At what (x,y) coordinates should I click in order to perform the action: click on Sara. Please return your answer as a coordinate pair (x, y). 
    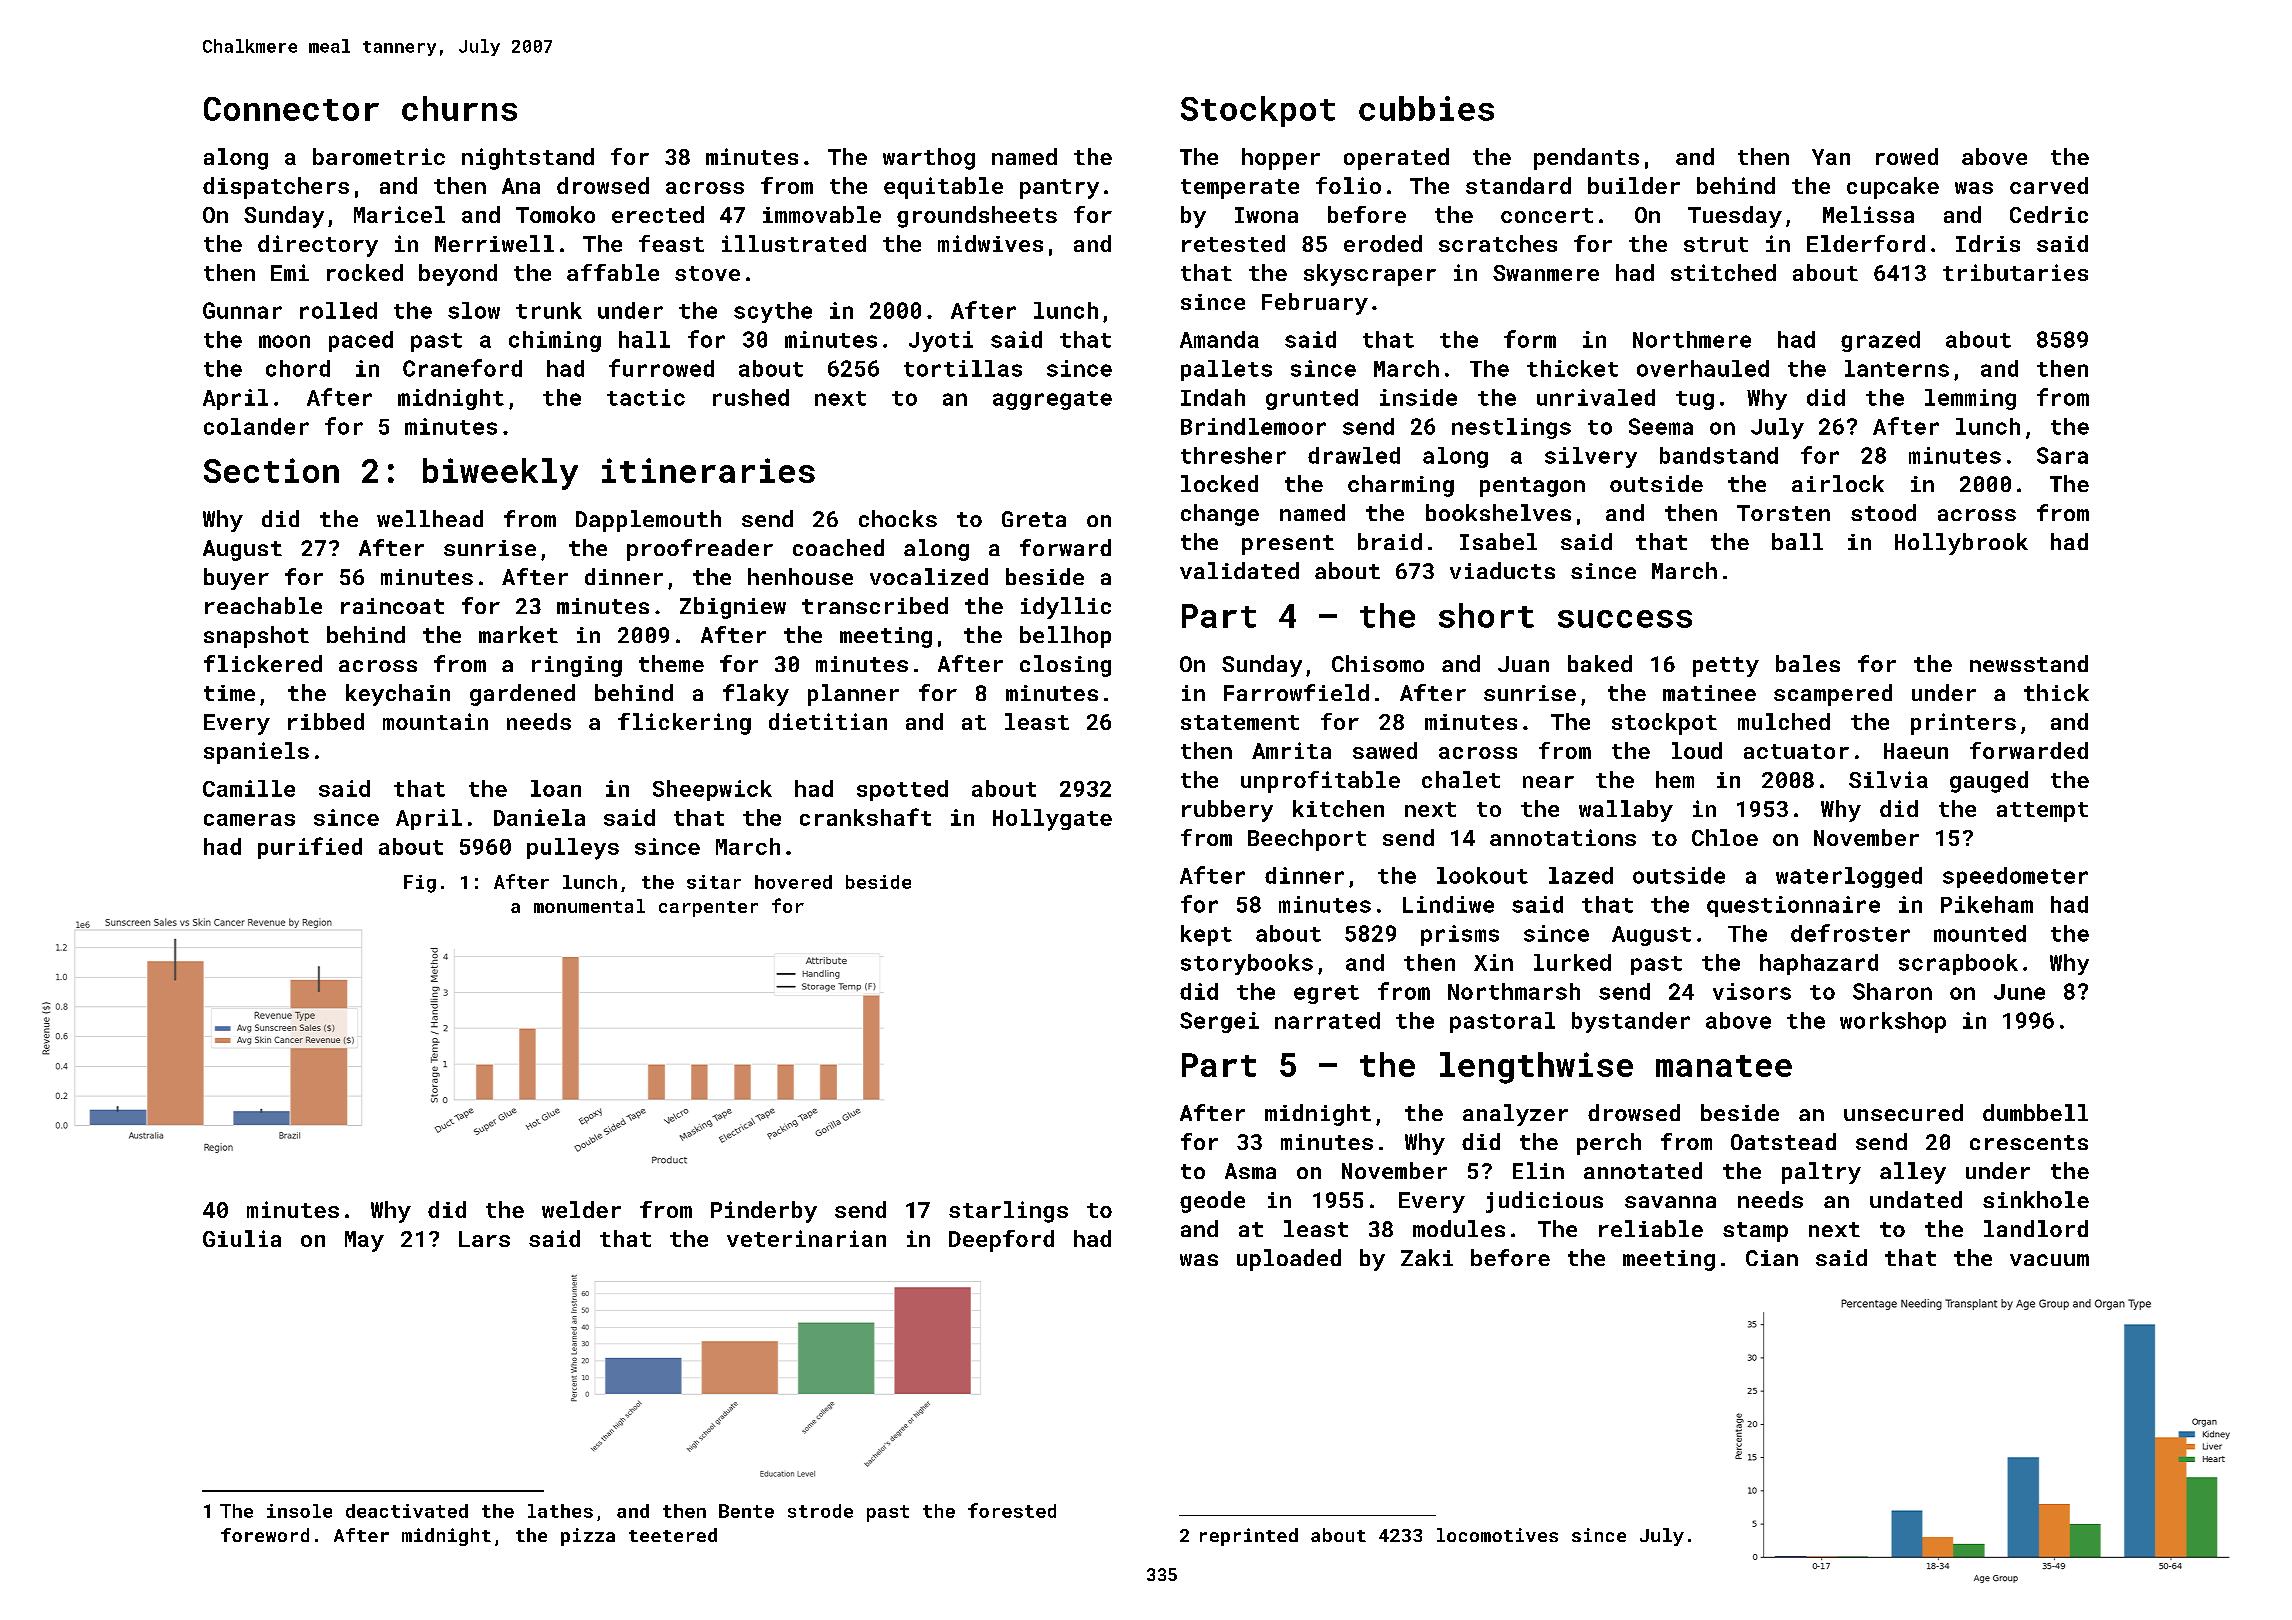
    Looking at the image, I should click on (2062, 455).
